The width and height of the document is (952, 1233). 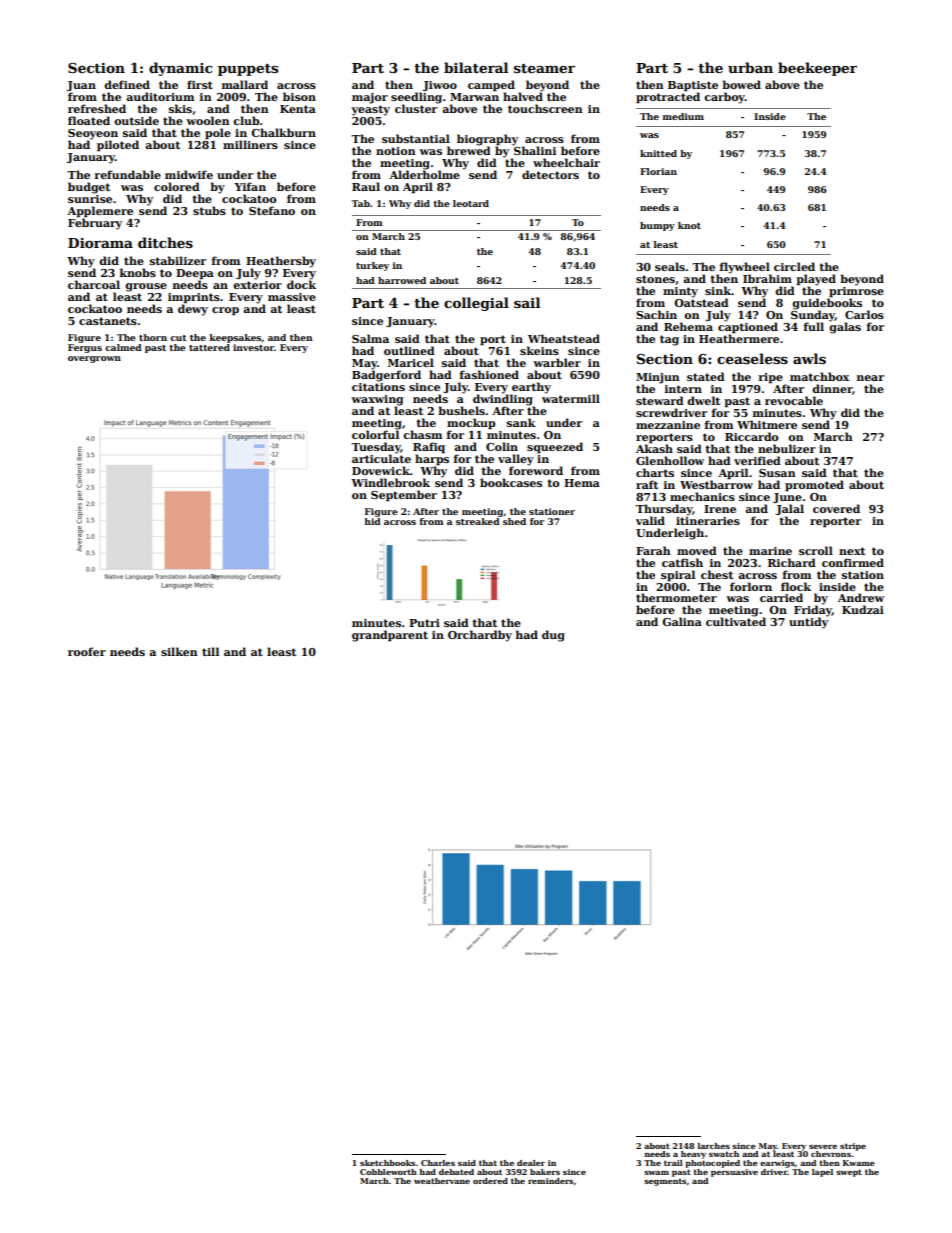 I want to click on Marwan, so click(x=474, y=97).
